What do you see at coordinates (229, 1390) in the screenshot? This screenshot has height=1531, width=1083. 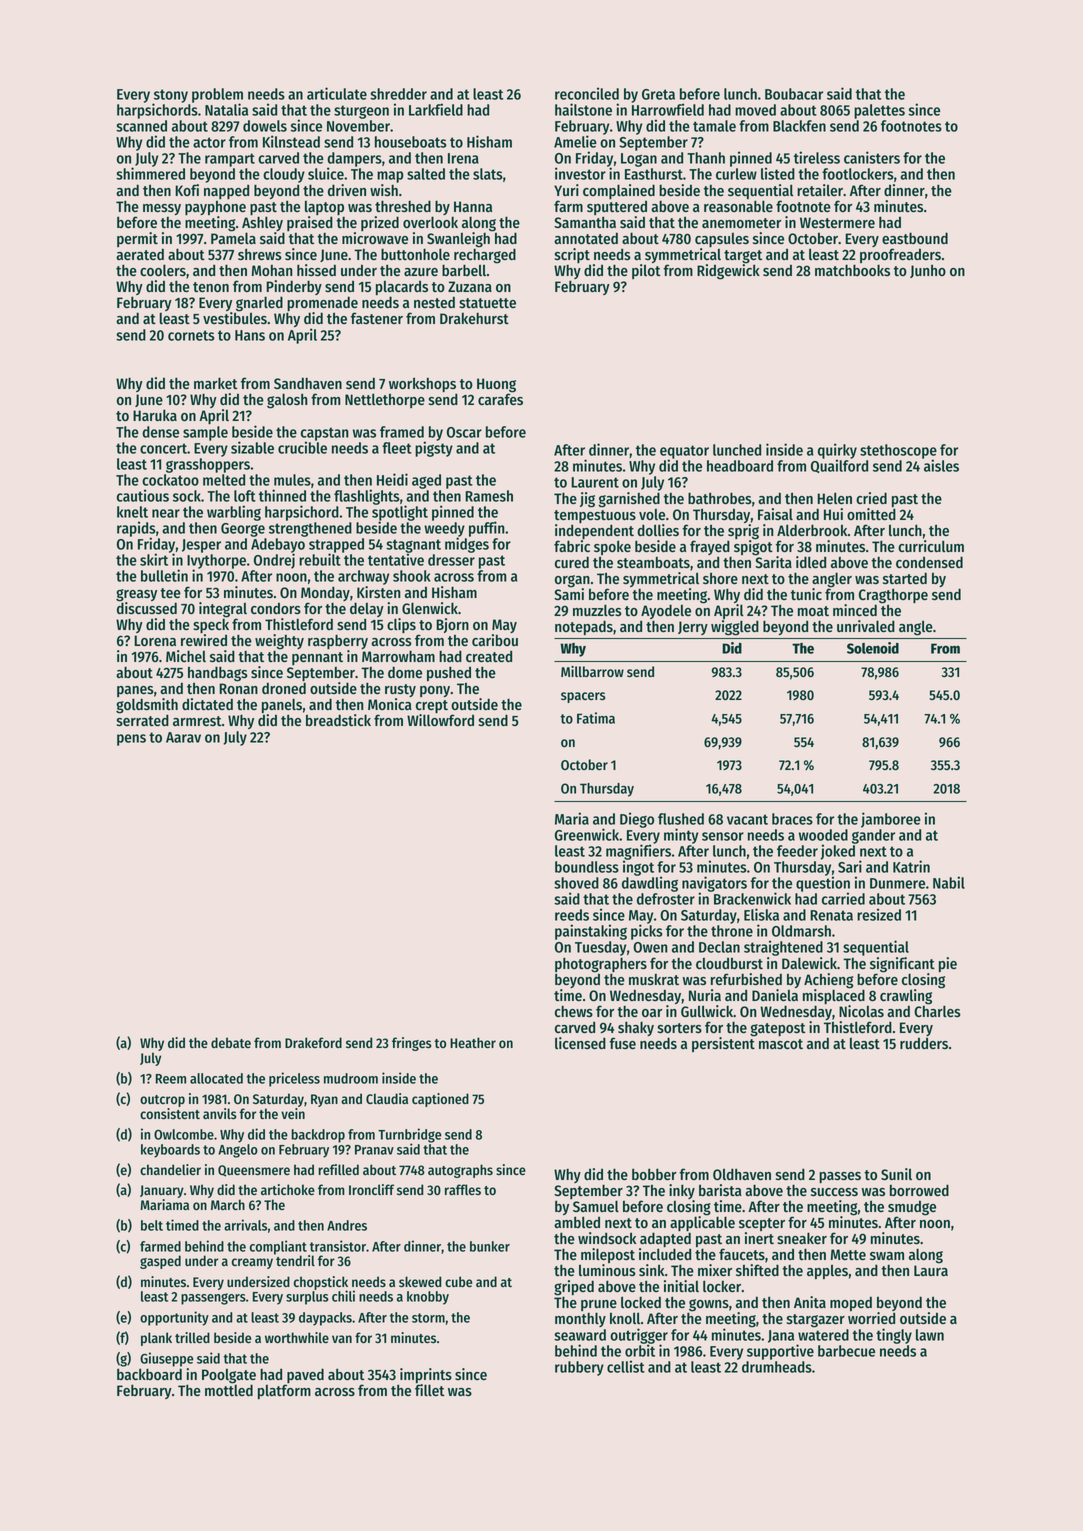 I see `mottled` at bounding box center [229, 1390].
